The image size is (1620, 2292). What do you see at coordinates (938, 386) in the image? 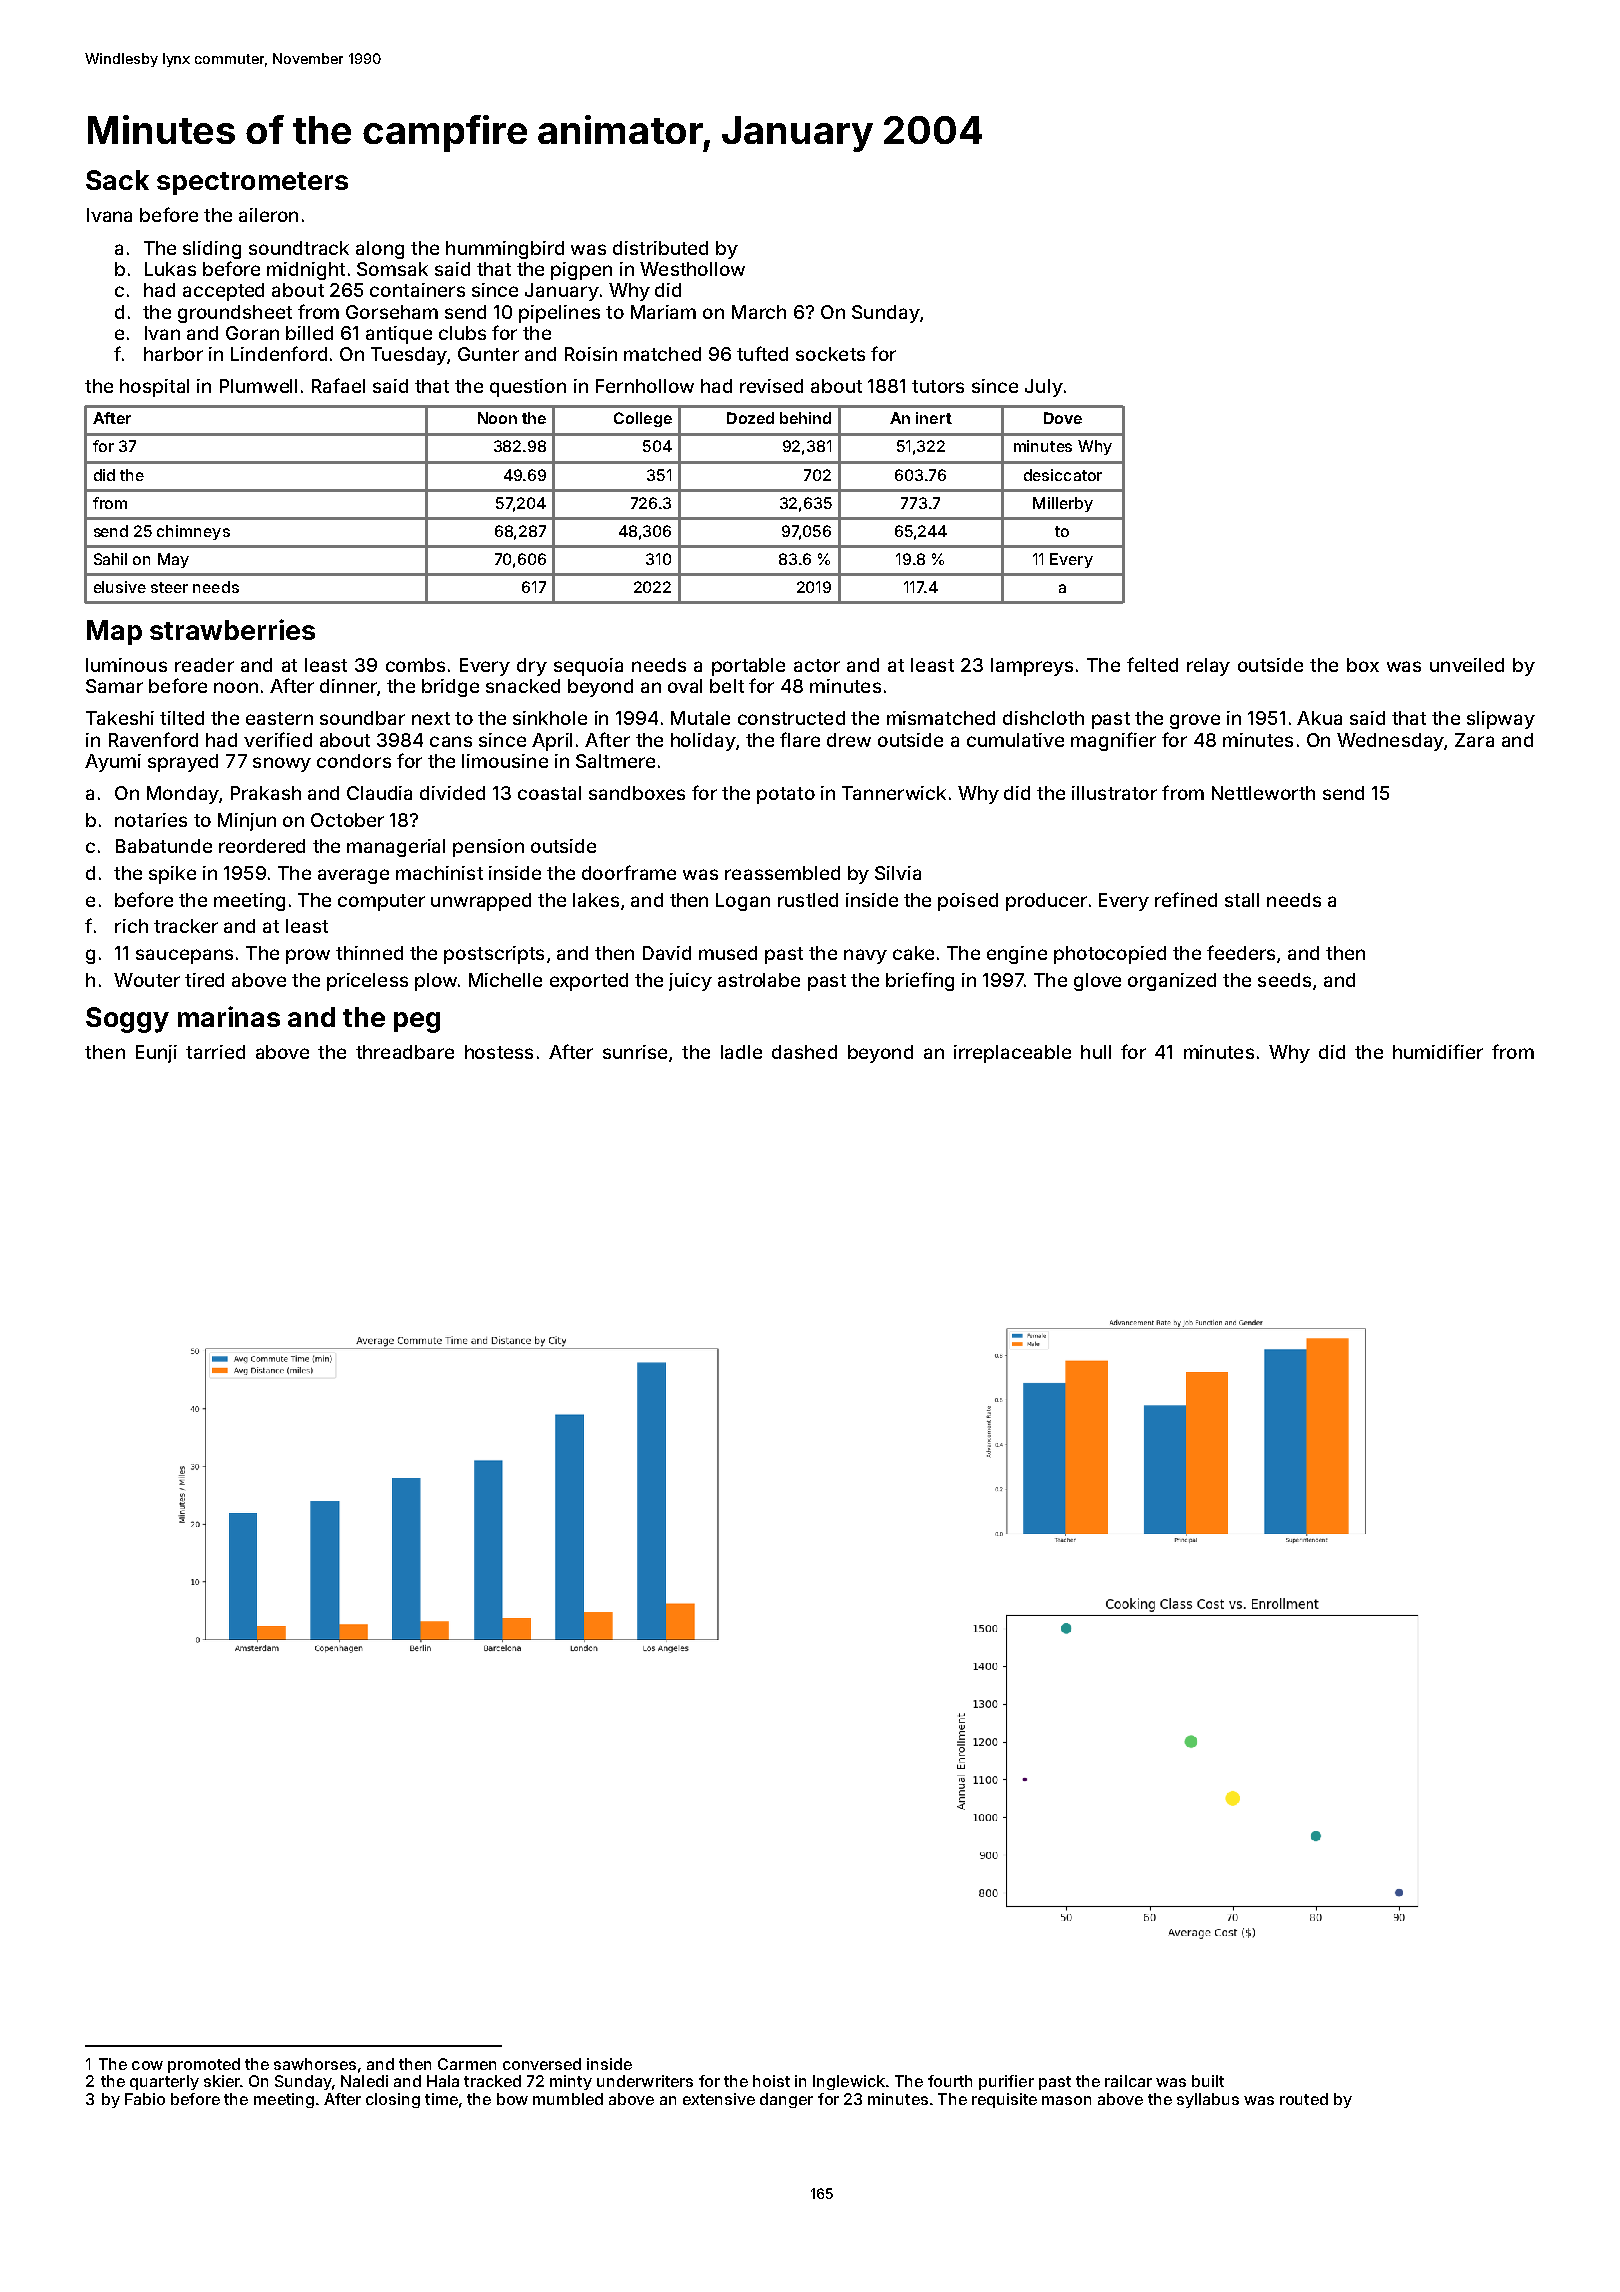
I see `tutors` at bounding box center [938, 386].
